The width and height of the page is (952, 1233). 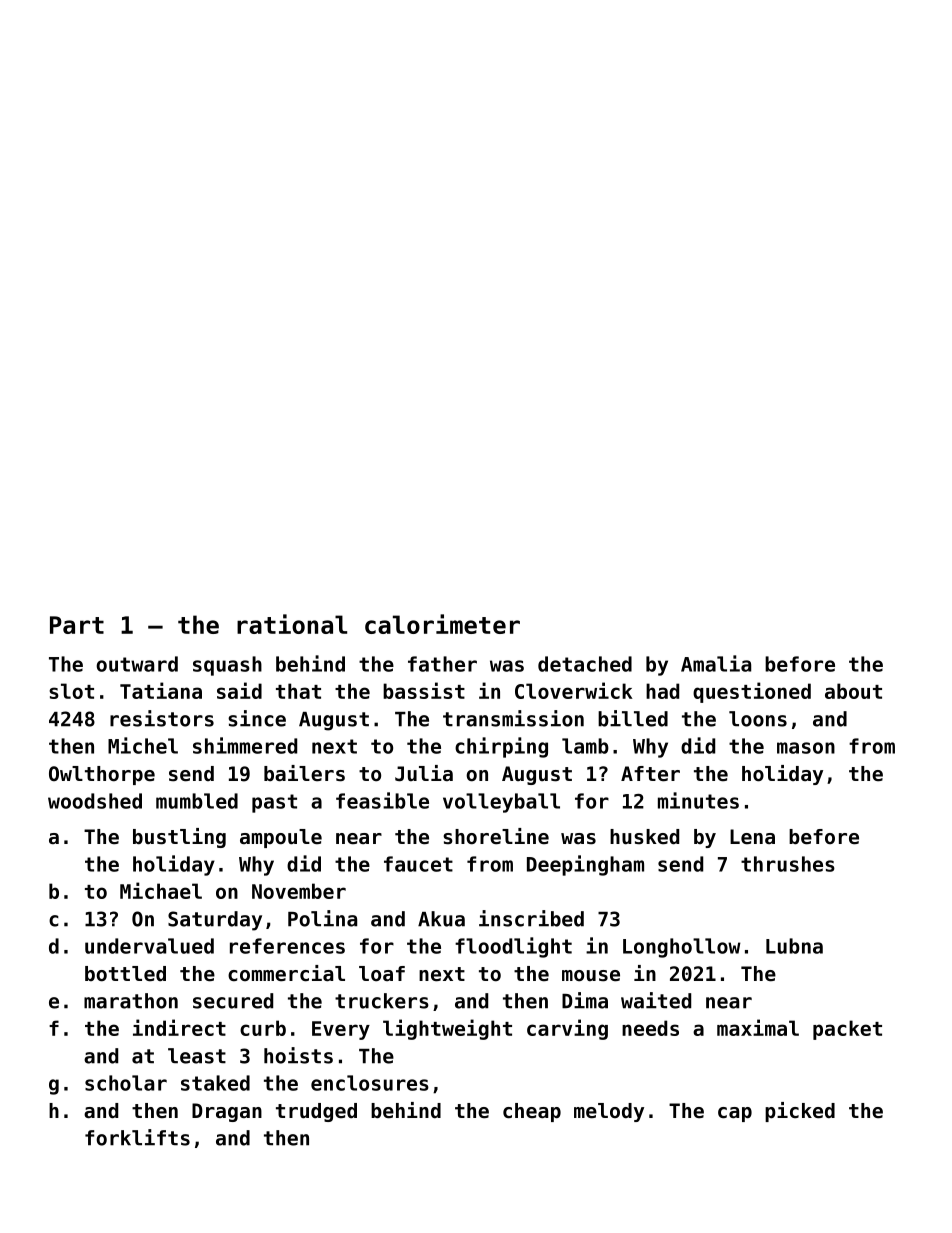 What do you see at coordinates (442, 624) in the page?
I see `calorimeter` at bounding box center [442, 624].
